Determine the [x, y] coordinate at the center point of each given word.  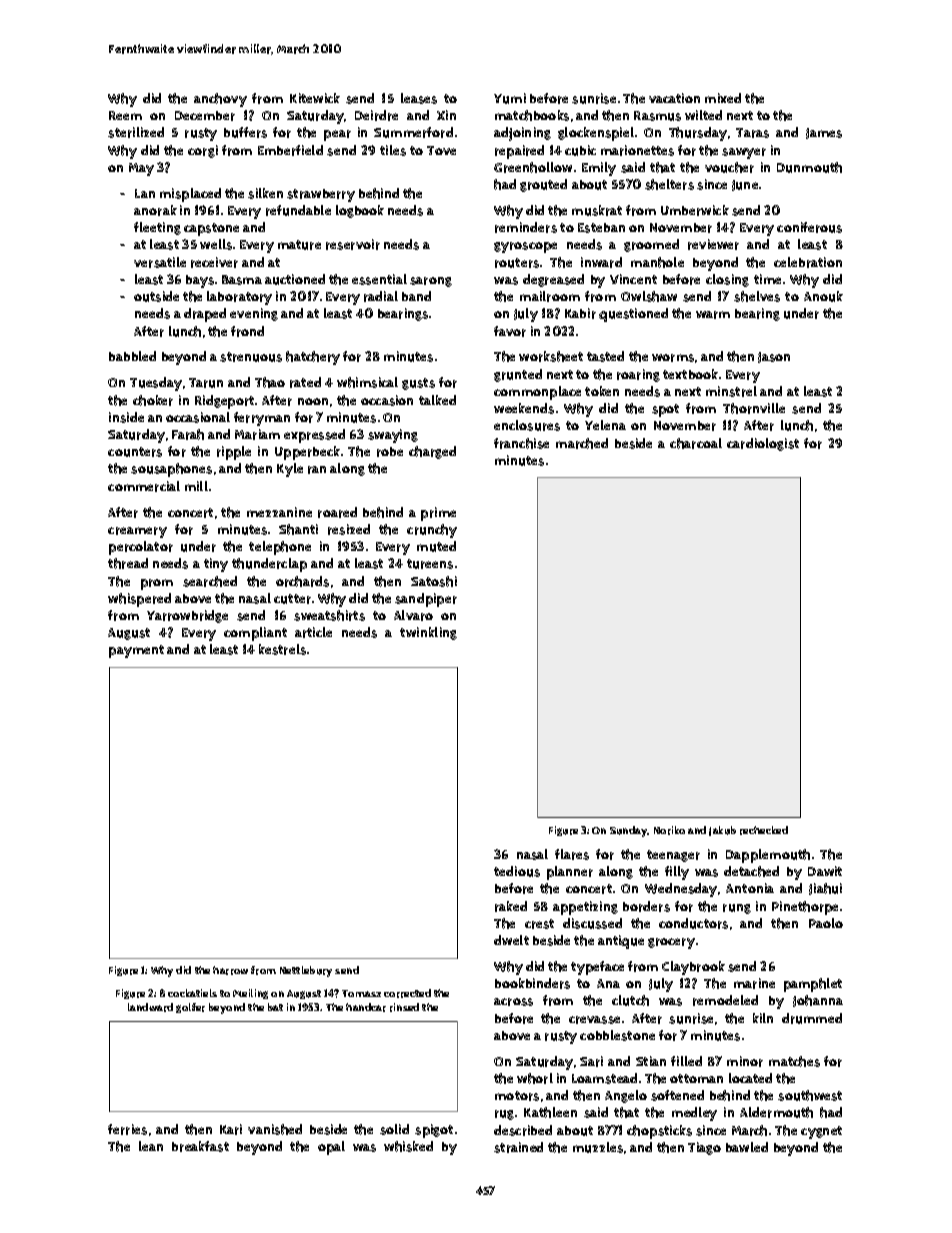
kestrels [282, 649]
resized [349, 529]
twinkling [428, 633]
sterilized [136, 132]
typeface [597, 968]
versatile [160, 262]
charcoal [696, 443]
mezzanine [279, 512]
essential [379, 279]
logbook [360, 211]
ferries [127, 1129]
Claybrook [693, 968]
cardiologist [763, 444]
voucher [729, 167]
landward [150, 1007]
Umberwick [695, 210]
